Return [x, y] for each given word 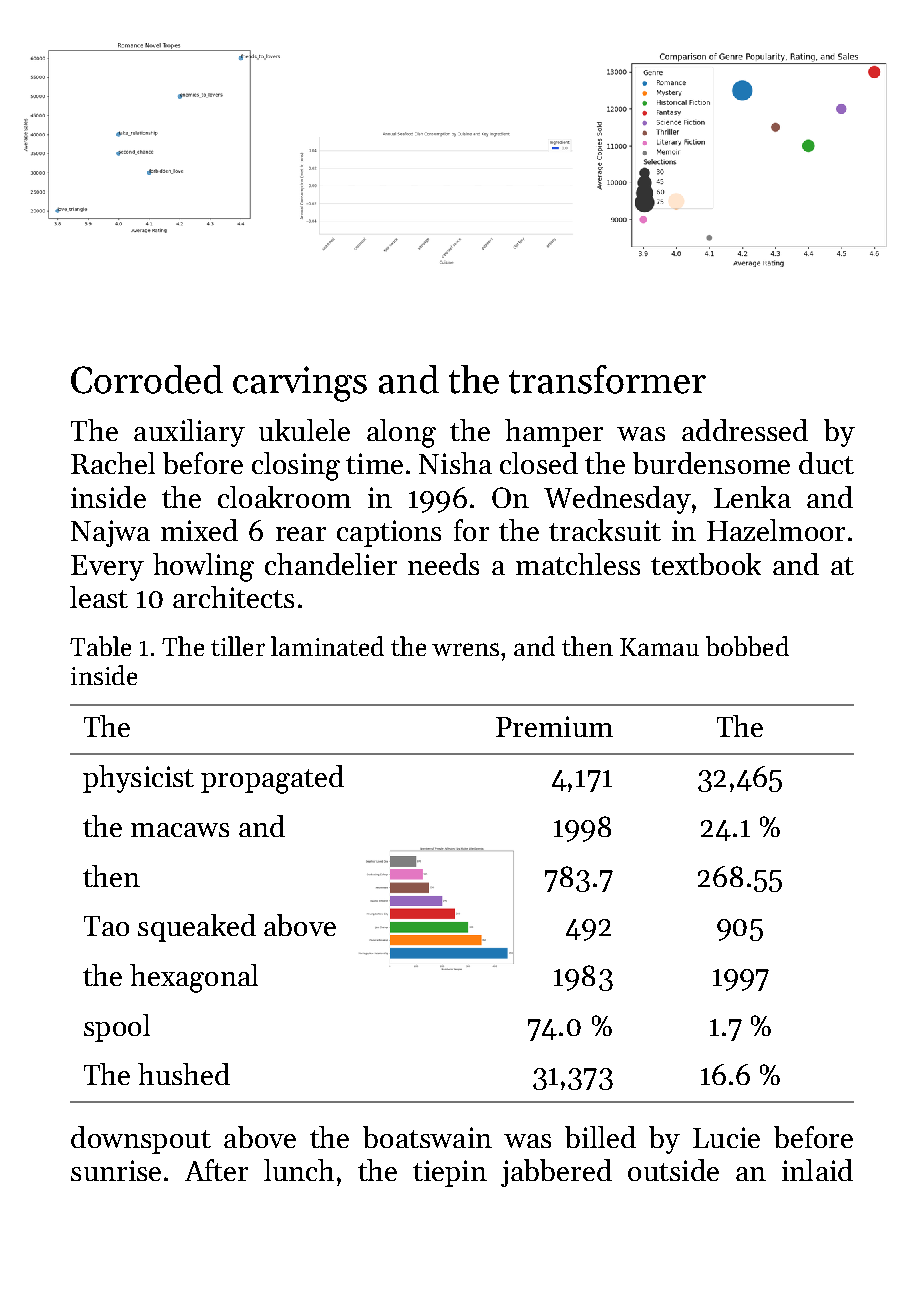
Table [100, 646]
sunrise [116, 1170]
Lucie [726, 1137]
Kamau [659, 647]
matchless [578, 564]
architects [233, 597]
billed [600, 1137]
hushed [184, 1074]
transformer [607, 379]
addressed [745, 430]
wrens [465, 649]
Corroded [147, 379]
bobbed [747, 646]
